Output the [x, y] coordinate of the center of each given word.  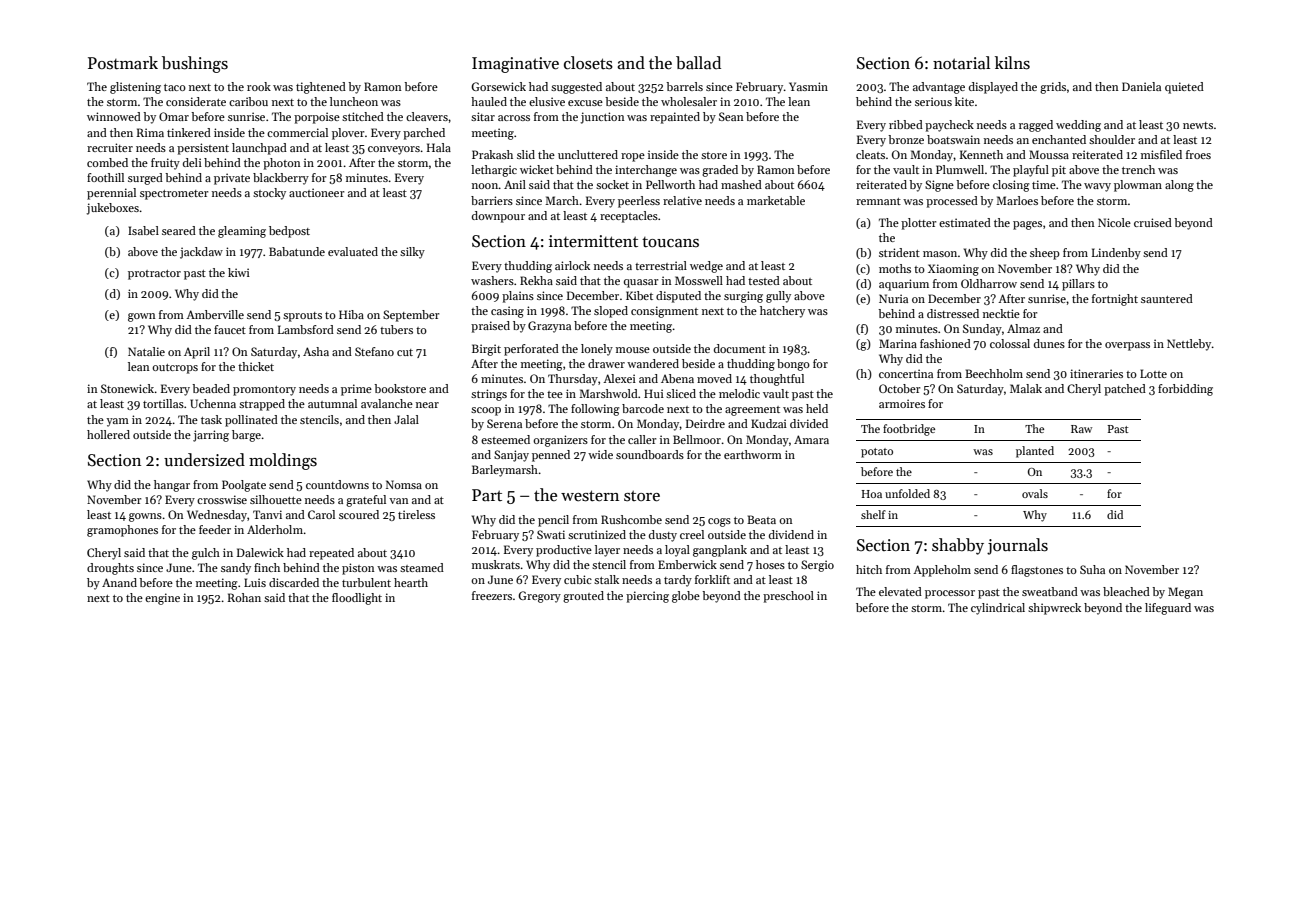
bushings [195, 64]
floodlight [357, 599]
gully [778, 297]
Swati [551, 534]
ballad [698, 63]
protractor [154, 275]
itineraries [1096, 373]
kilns [1012, 63]
